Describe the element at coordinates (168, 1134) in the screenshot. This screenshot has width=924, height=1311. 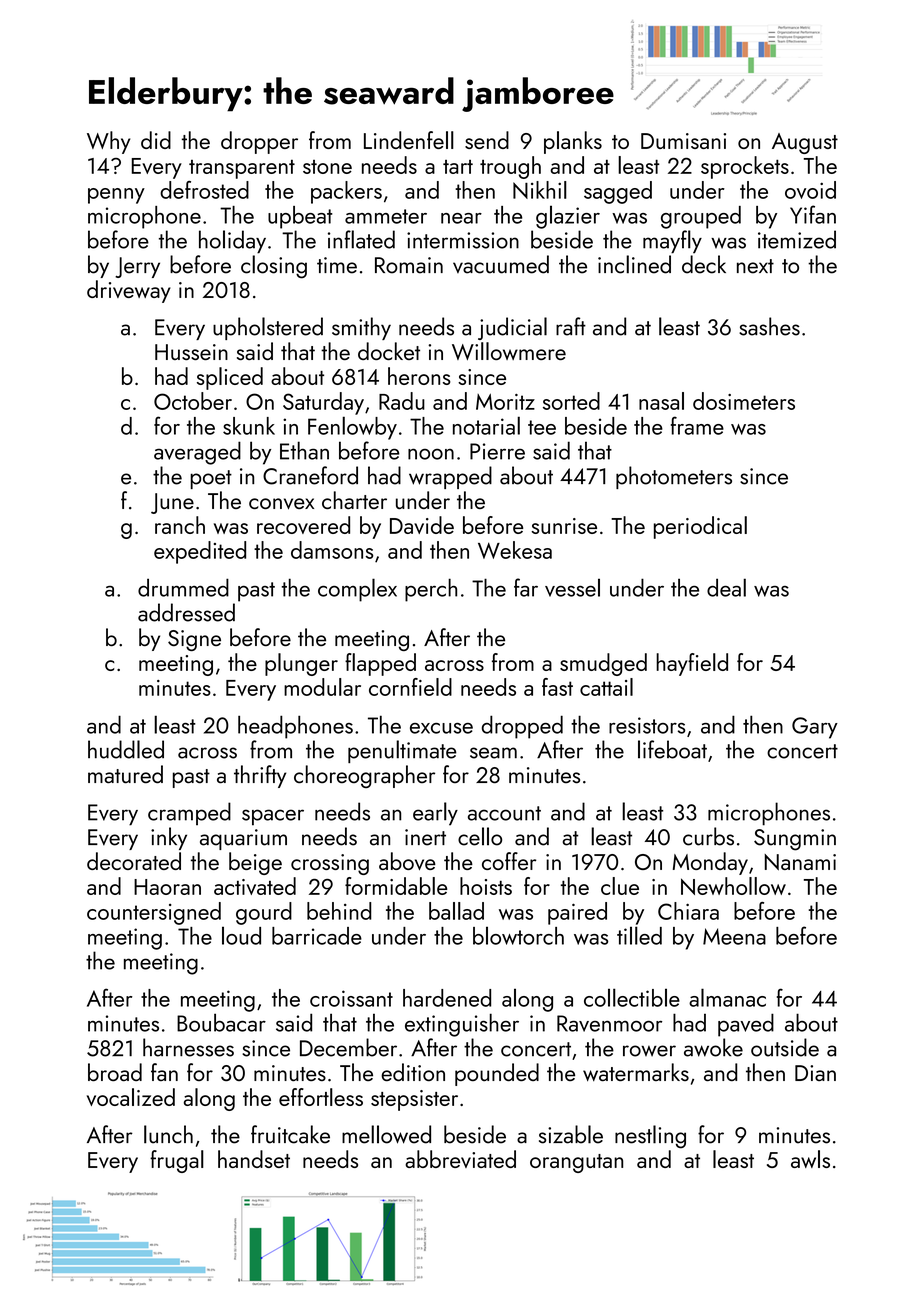
I see `lunch` at that location.
